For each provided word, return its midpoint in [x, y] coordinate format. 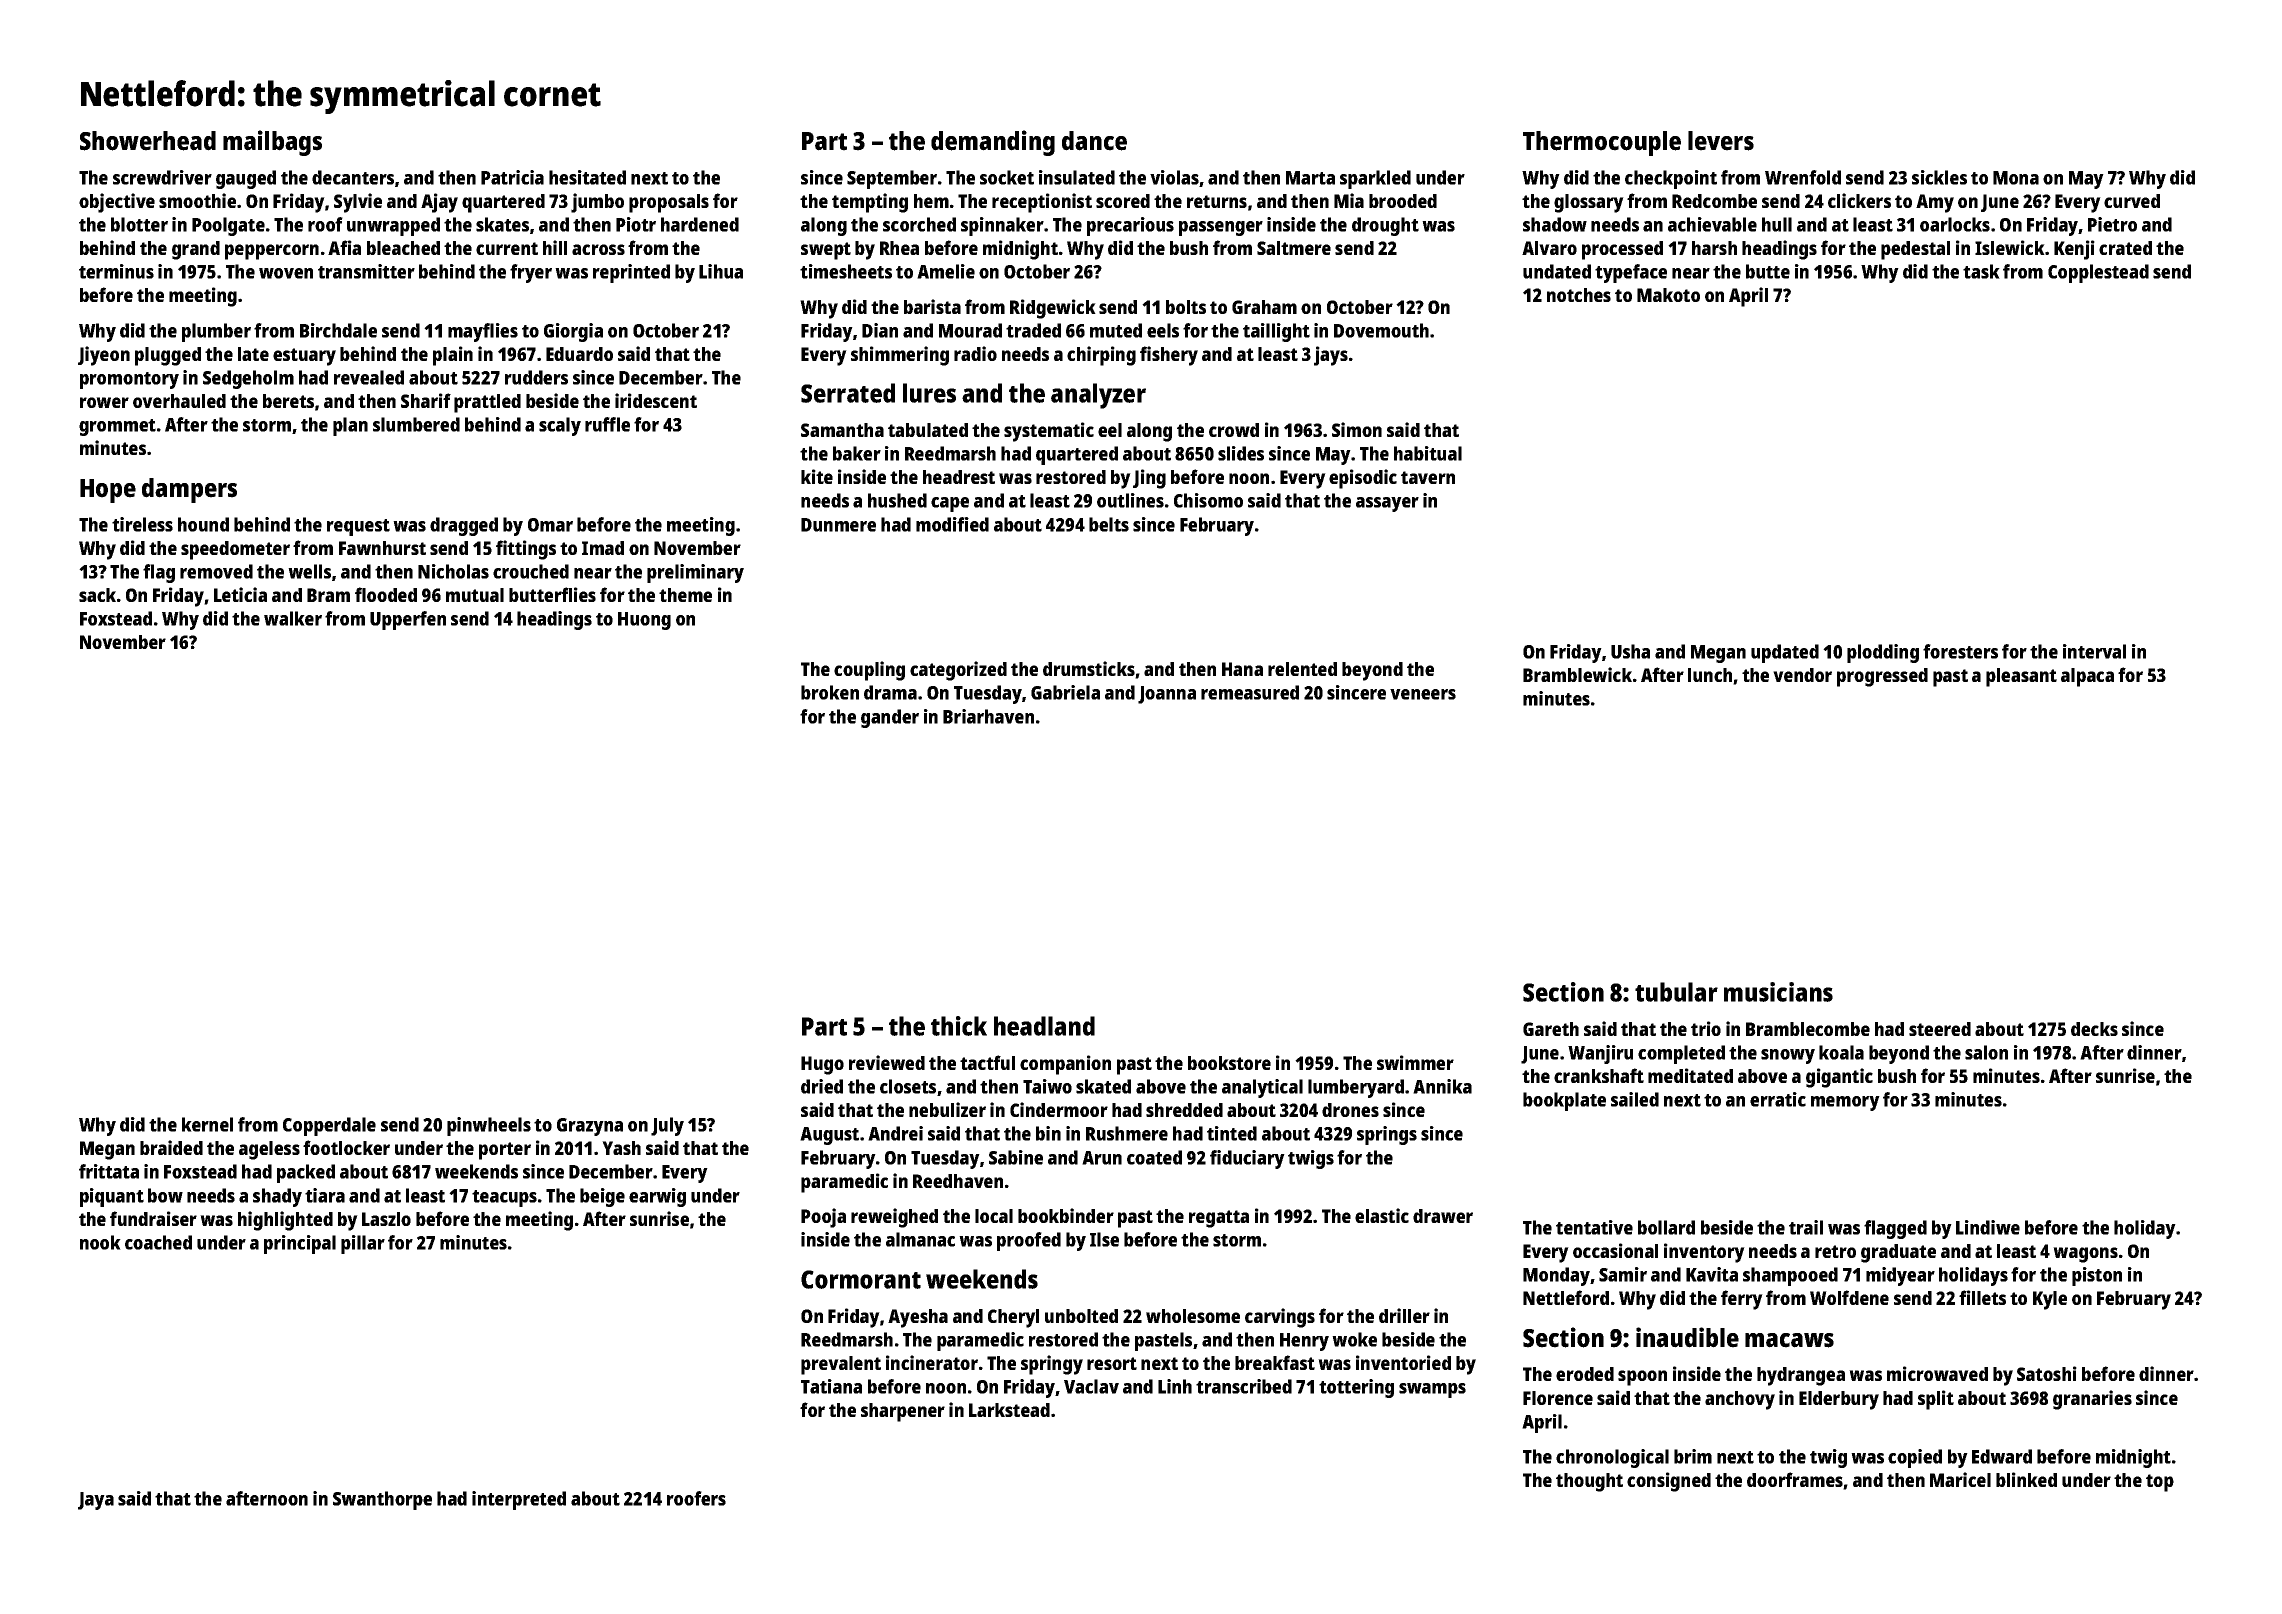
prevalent [841, 1365]
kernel [207, 1124]
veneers [1423, 694]
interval [2094, 651]
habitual [1428, 453]
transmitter [366, 271]
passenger [1221, 228]
